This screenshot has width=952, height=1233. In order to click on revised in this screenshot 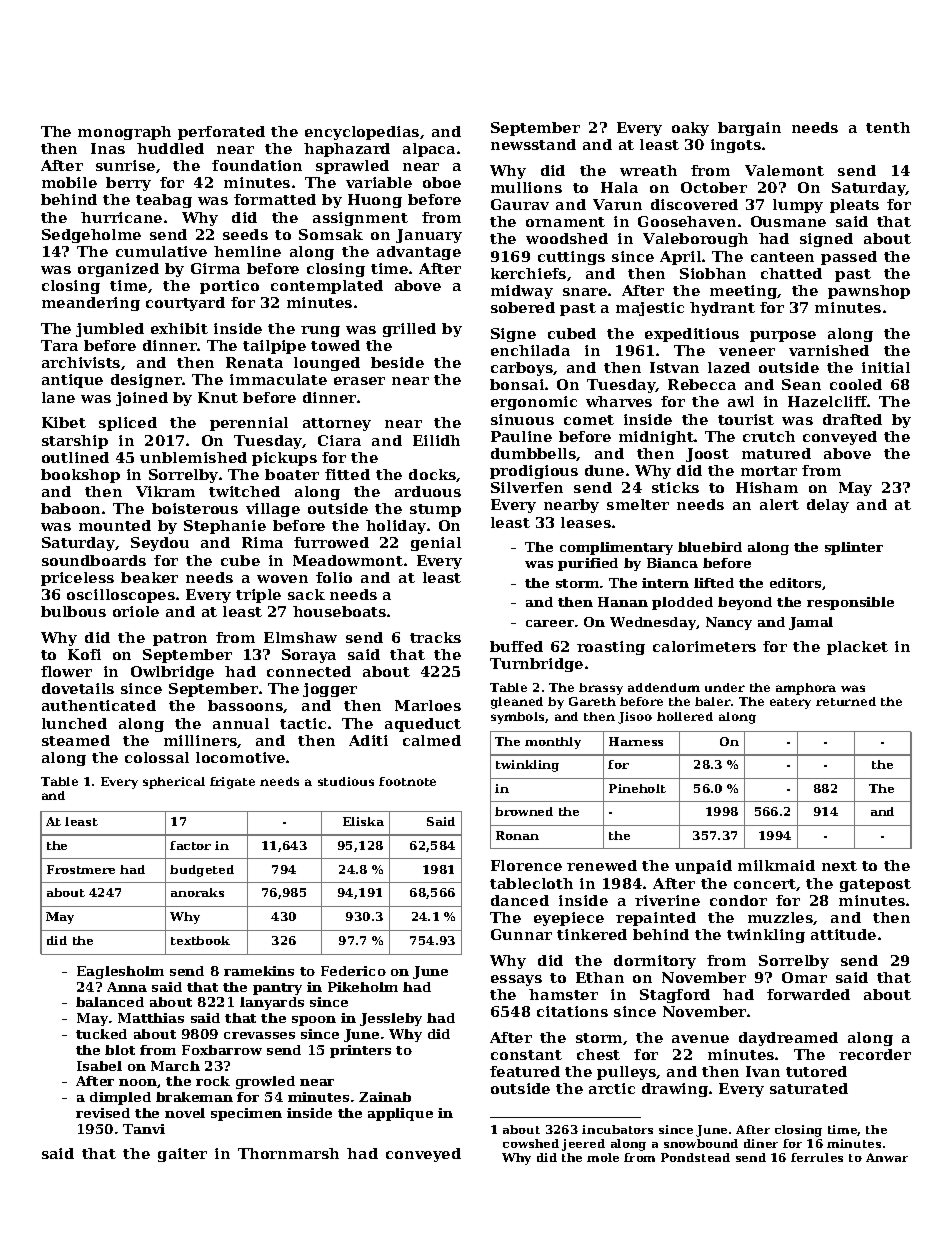, I will do `click(103, 1113)`.
